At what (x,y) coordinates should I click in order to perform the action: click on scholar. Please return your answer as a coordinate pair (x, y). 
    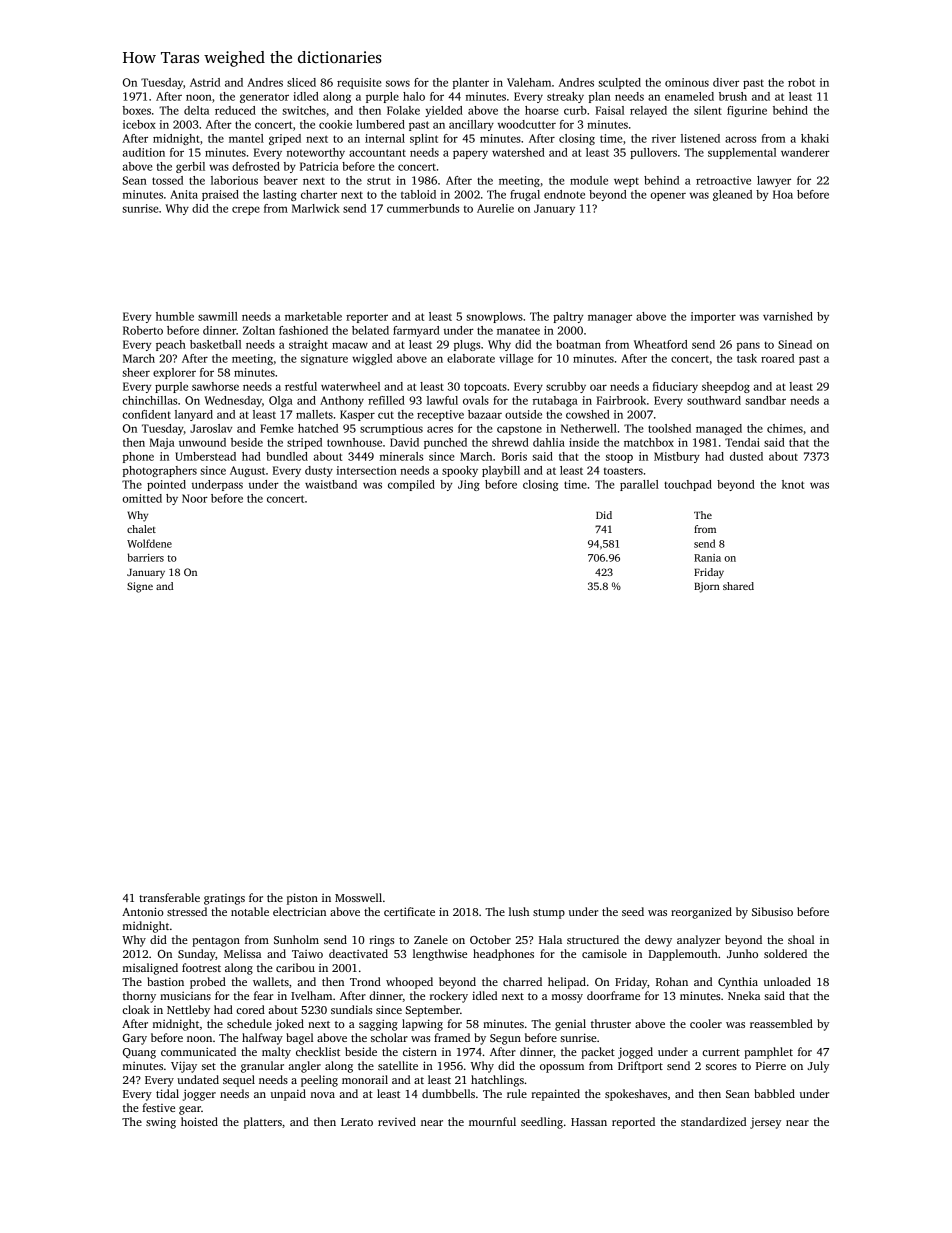
    Looking at the image, I should click on (389, 1037).
